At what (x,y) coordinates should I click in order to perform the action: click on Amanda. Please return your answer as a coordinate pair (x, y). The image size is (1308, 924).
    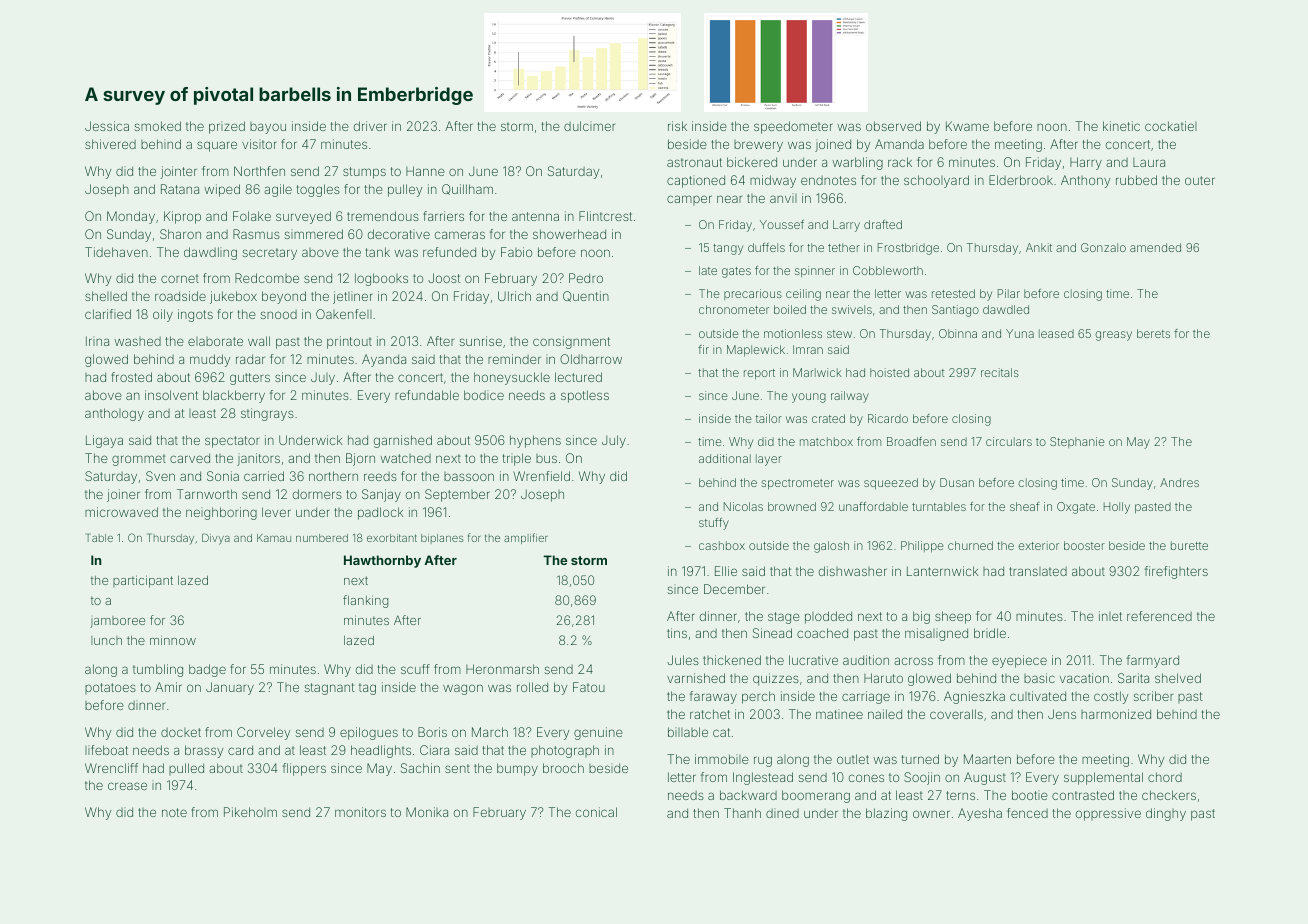
    Looking at the image, I should click on (899, 144).
